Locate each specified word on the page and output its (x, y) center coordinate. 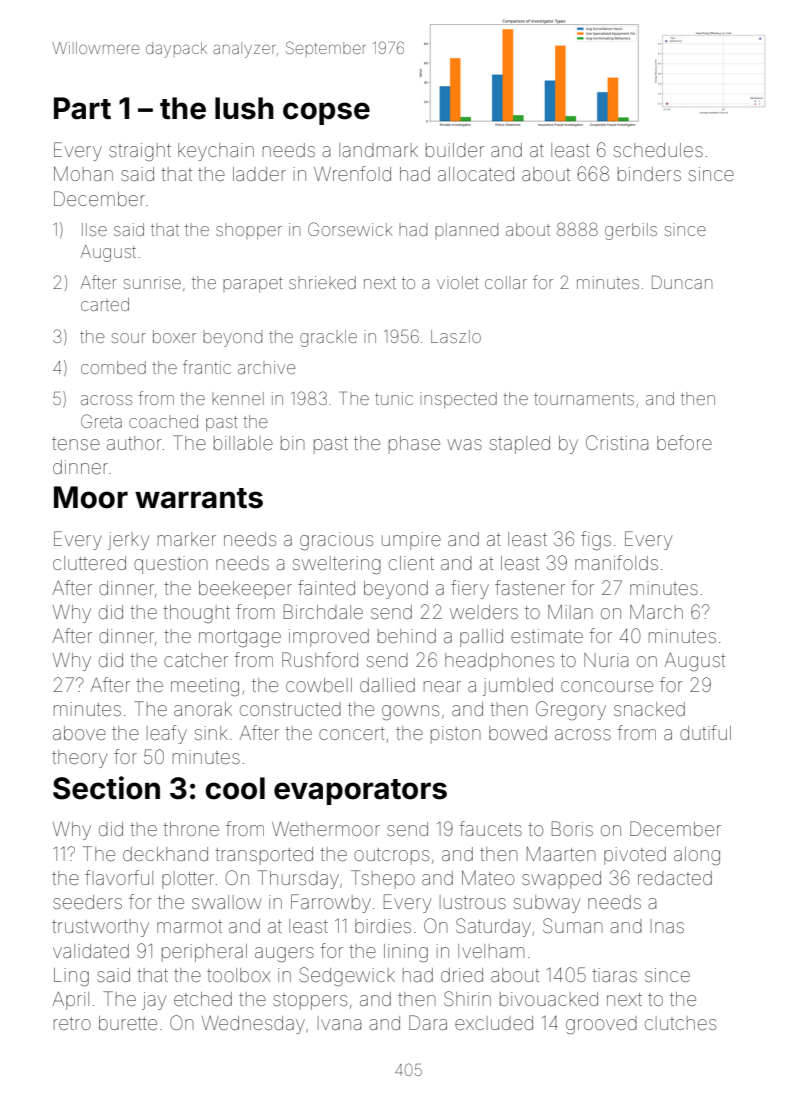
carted (105, 304)
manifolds (616, 562)
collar (506, 282)
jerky (128, 541)
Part (82, 108)
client (411, 563)
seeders (87, 902)
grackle (328, 338)
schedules (658, 150)
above (79, 733)
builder (455, 150)
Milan (570, 612)
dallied (387, 685)
